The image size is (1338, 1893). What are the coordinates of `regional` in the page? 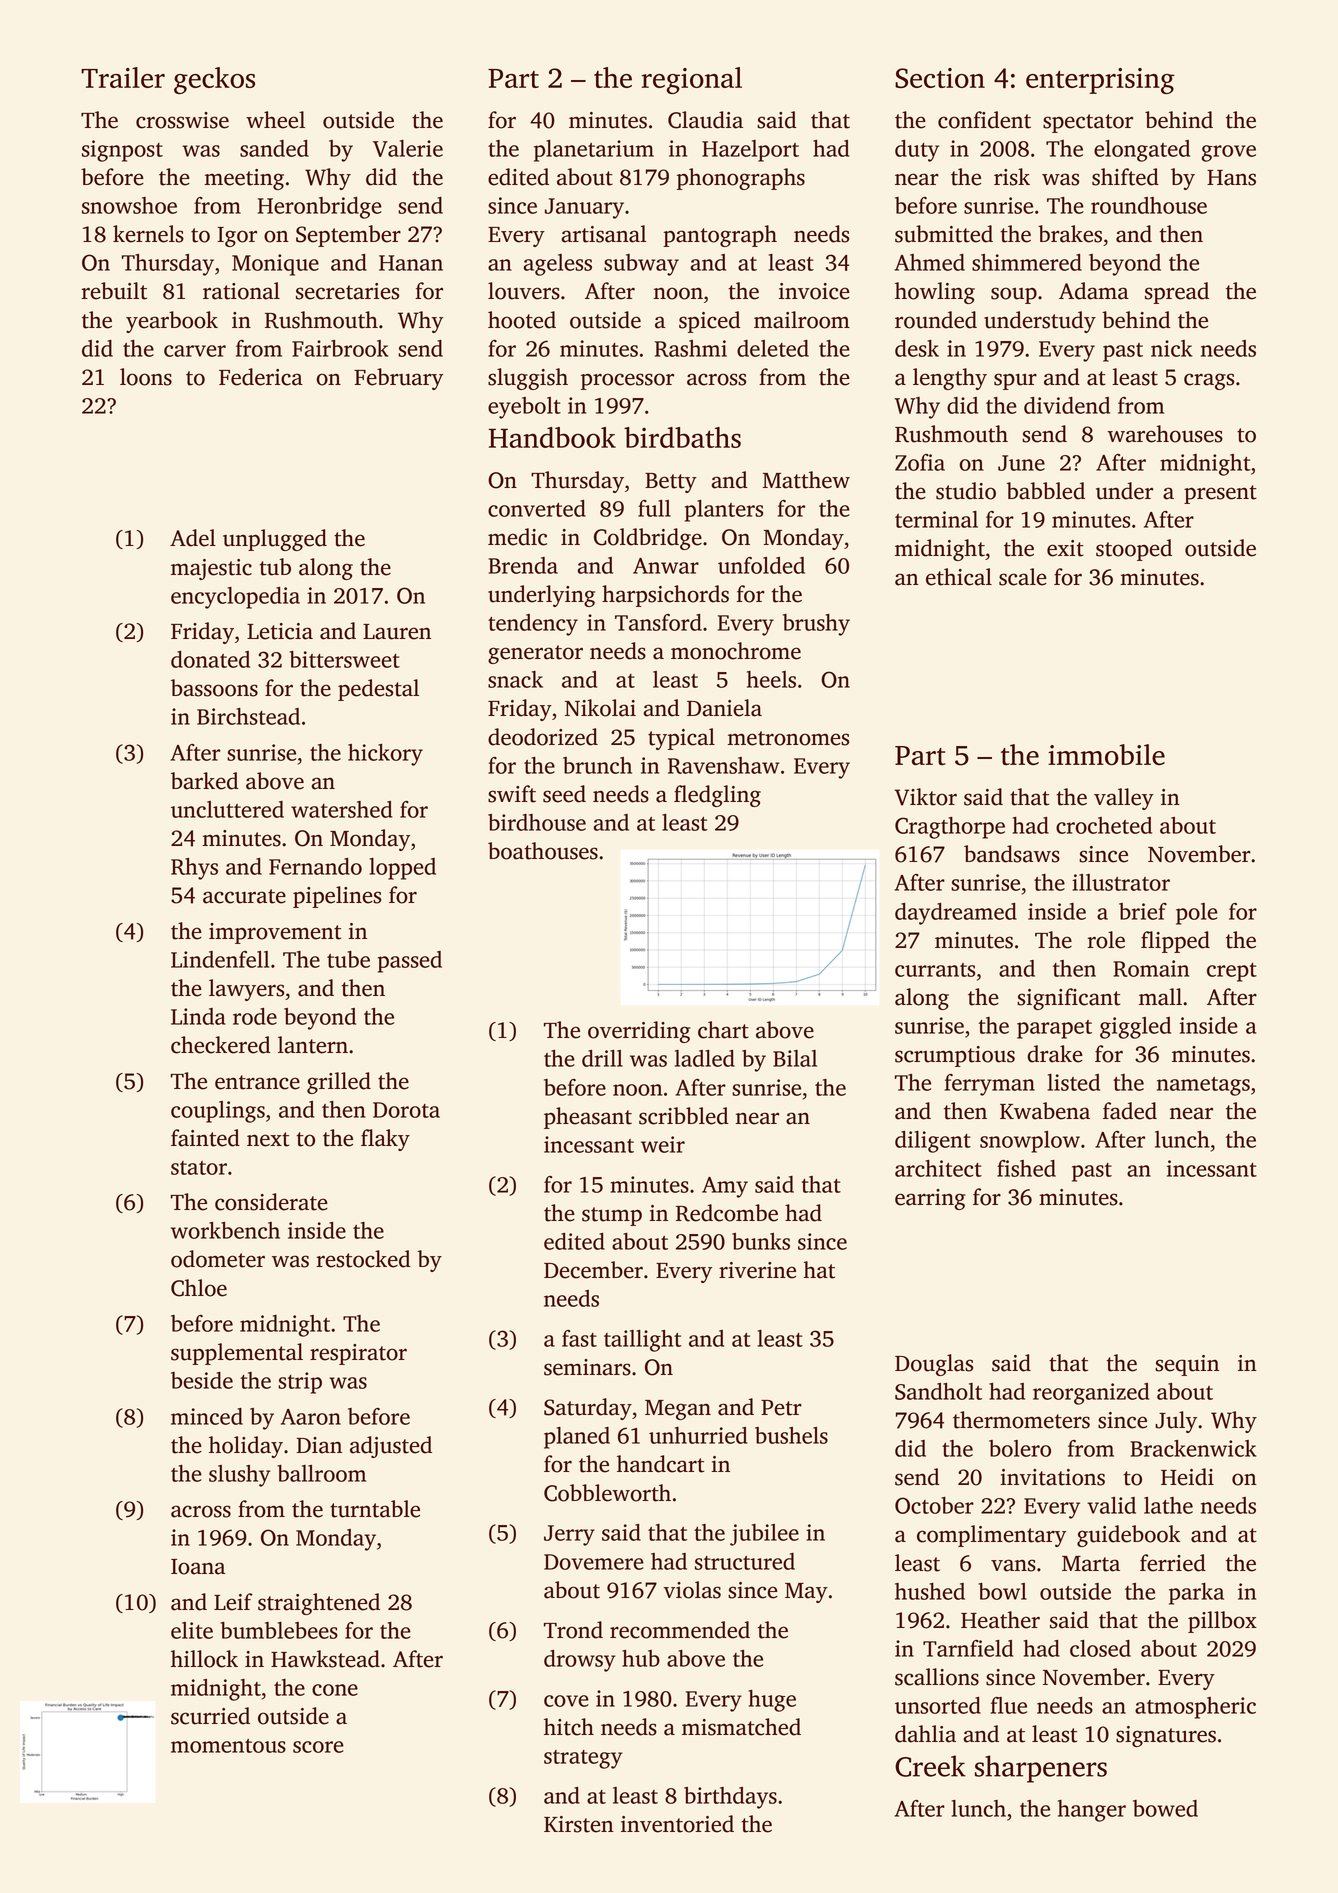 It's located at (691, 80).
